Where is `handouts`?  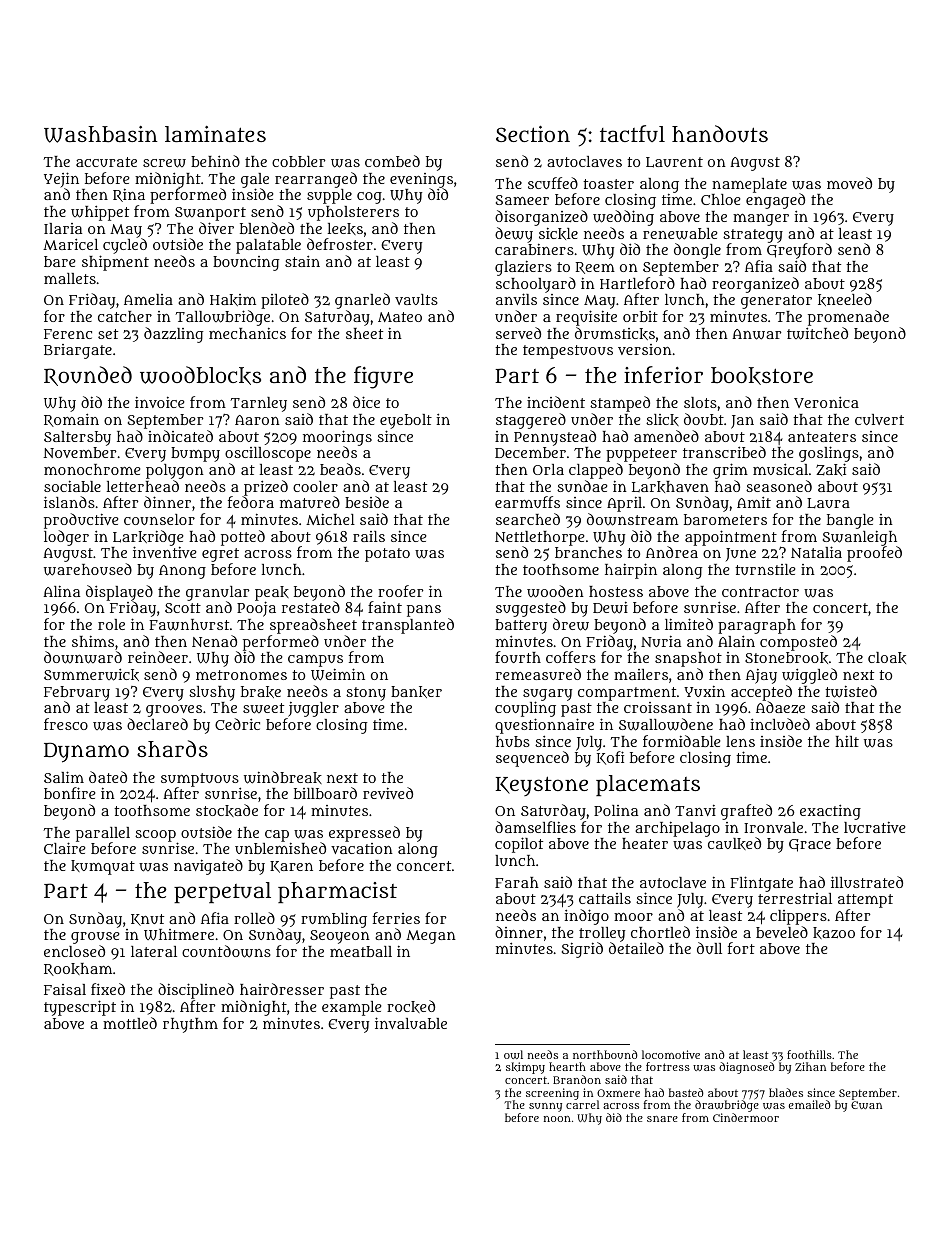 handouts is located at coordinates (720, 134).
